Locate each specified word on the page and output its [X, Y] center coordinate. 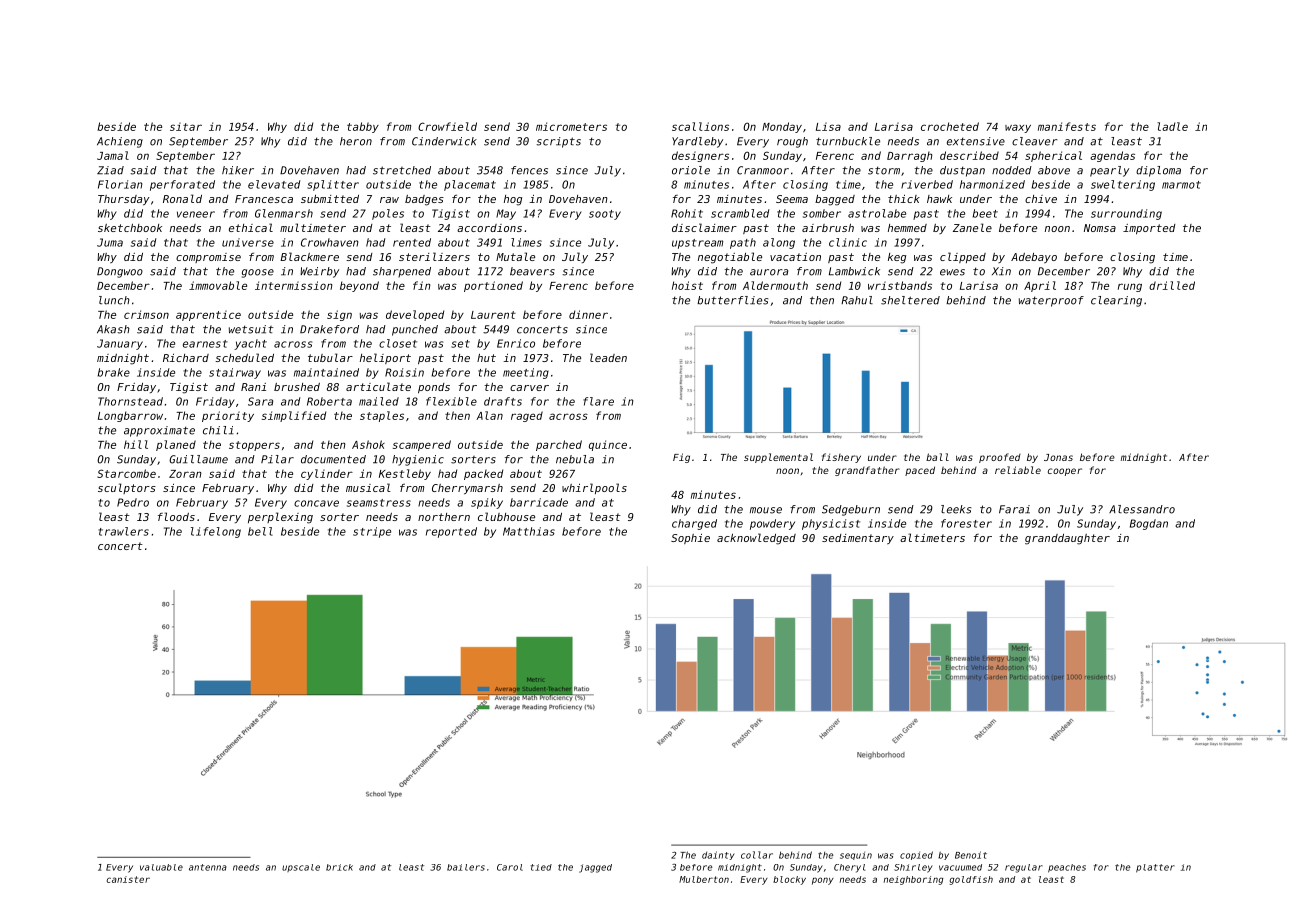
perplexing [280, 518]
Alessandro [1142, 509]
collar [757, 855]
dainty [718, 855]
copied [916, 855]
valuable [161, 867]
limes [526, 242]
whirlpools [594, 488]
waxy [1018, 128]
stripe [372, 532]
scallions [700, 126]
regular [1024, 868]
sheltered [910, 300]
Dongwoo [120, 272]
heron [356, 141]
